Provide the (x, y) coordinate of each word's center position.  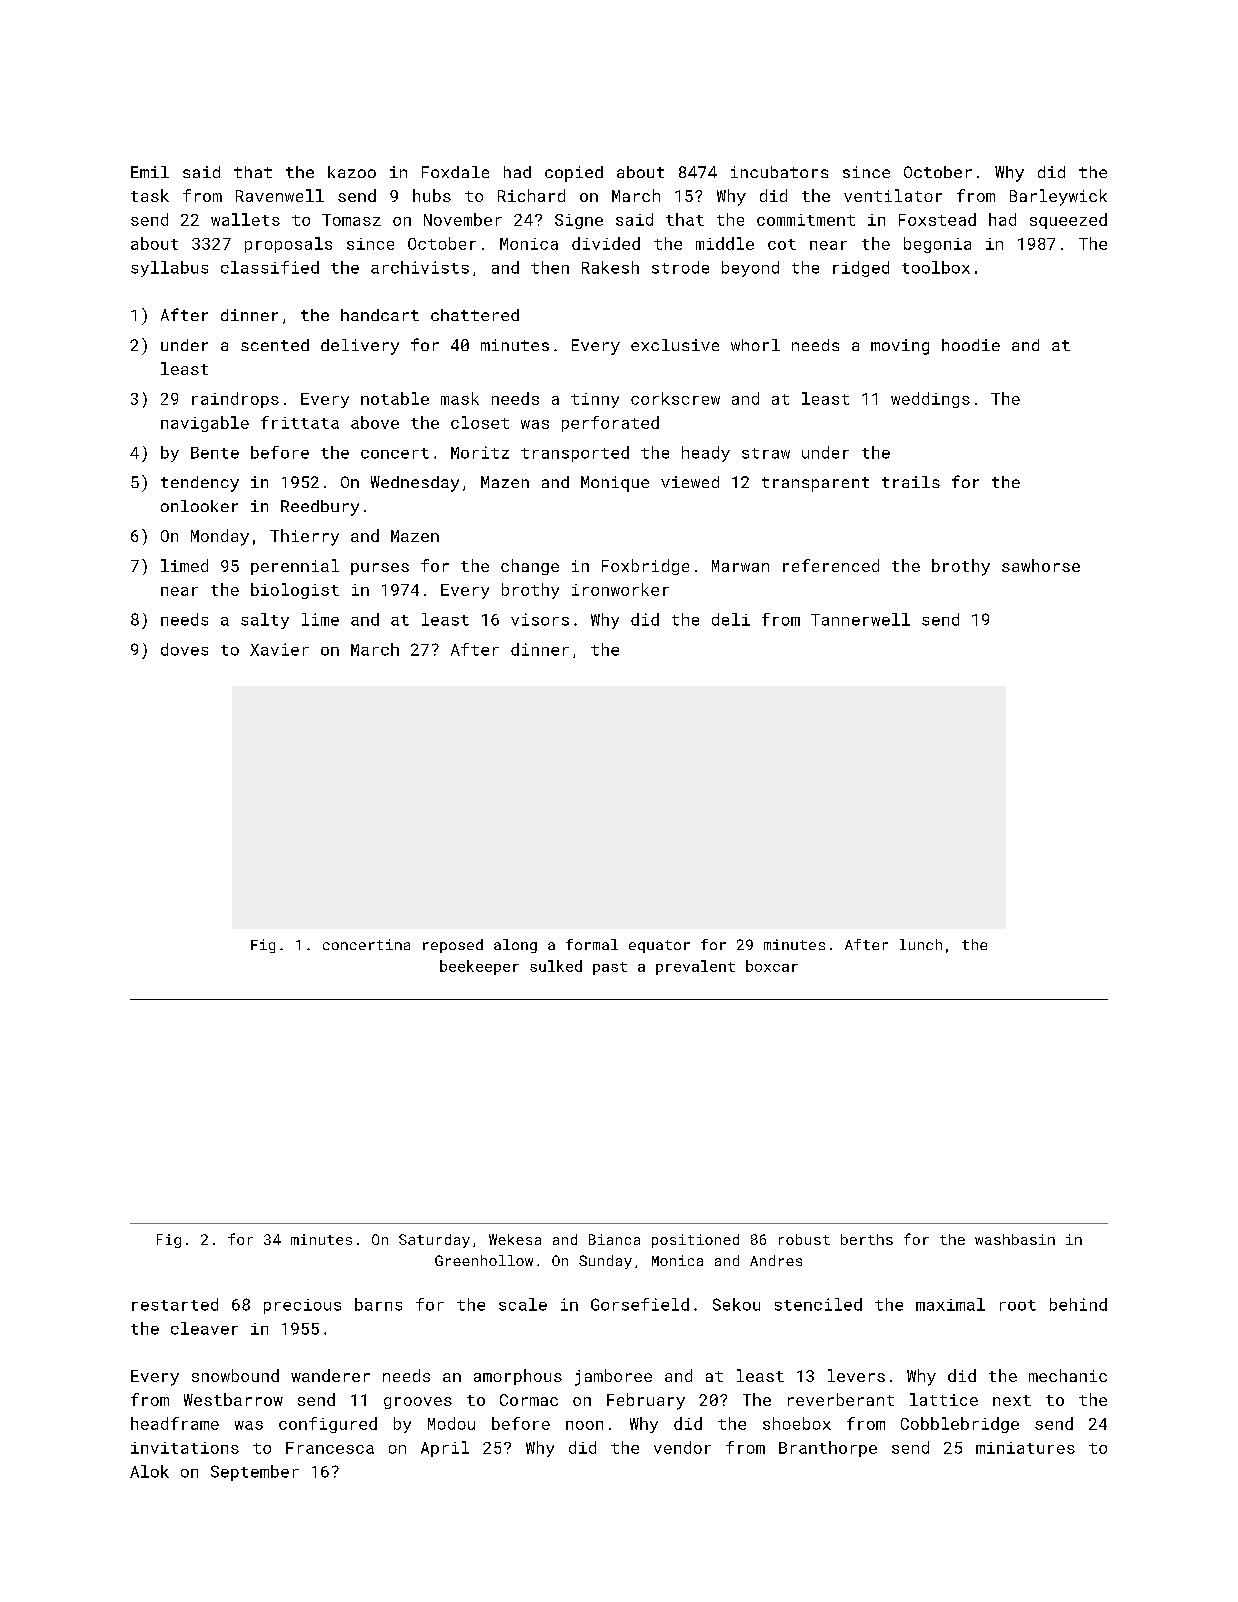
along (515, 946)
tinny (595, 400)
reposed (453, 946)
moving (900, 347)
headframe (175, 1423)
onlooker (199, 506)
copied (574, 174)
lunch (921, 944)
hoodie (971, 345)
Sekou (736, 1304)
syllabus (169, 269)
